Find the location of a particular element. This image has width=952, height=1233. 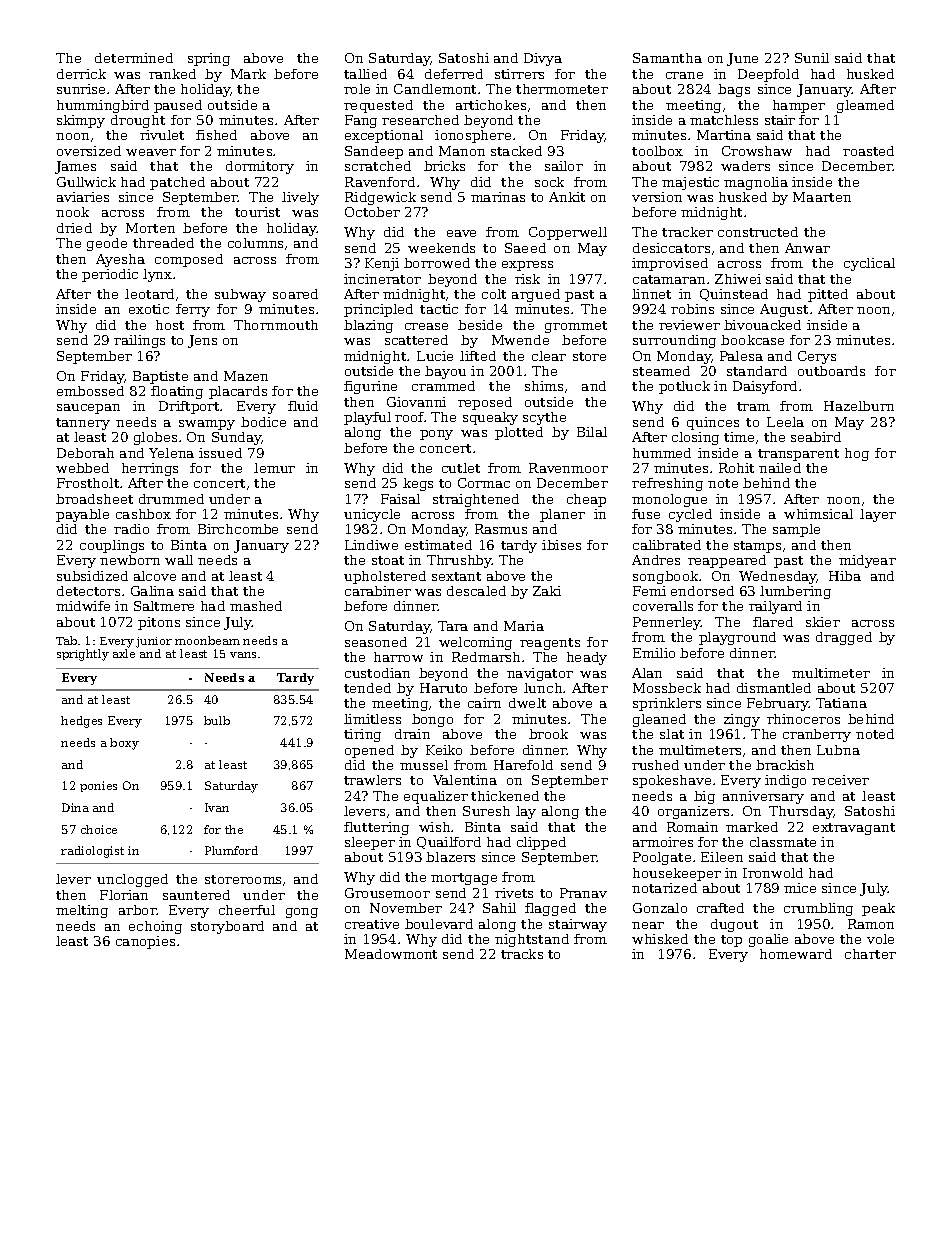

homeward is located at coordinates (796, 954).
